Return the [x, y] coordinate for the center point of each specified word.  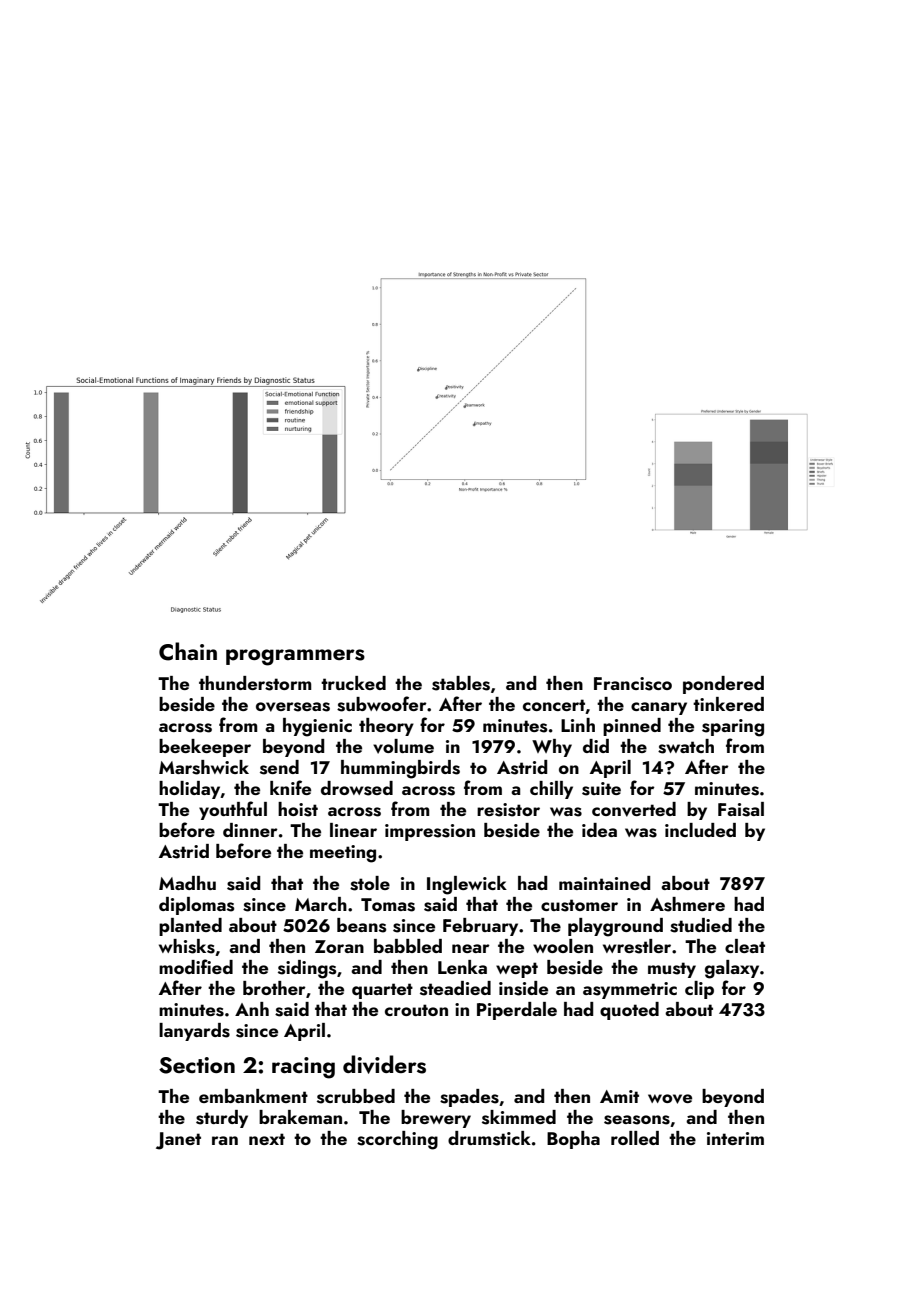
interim [735, 1138]
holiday [190, 790]
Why [552, 748]
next [267, 1139]
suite [601, 789]
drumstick [489, 1138]
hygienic [317, 727]
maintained [604, 883]
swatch [686, 746]
